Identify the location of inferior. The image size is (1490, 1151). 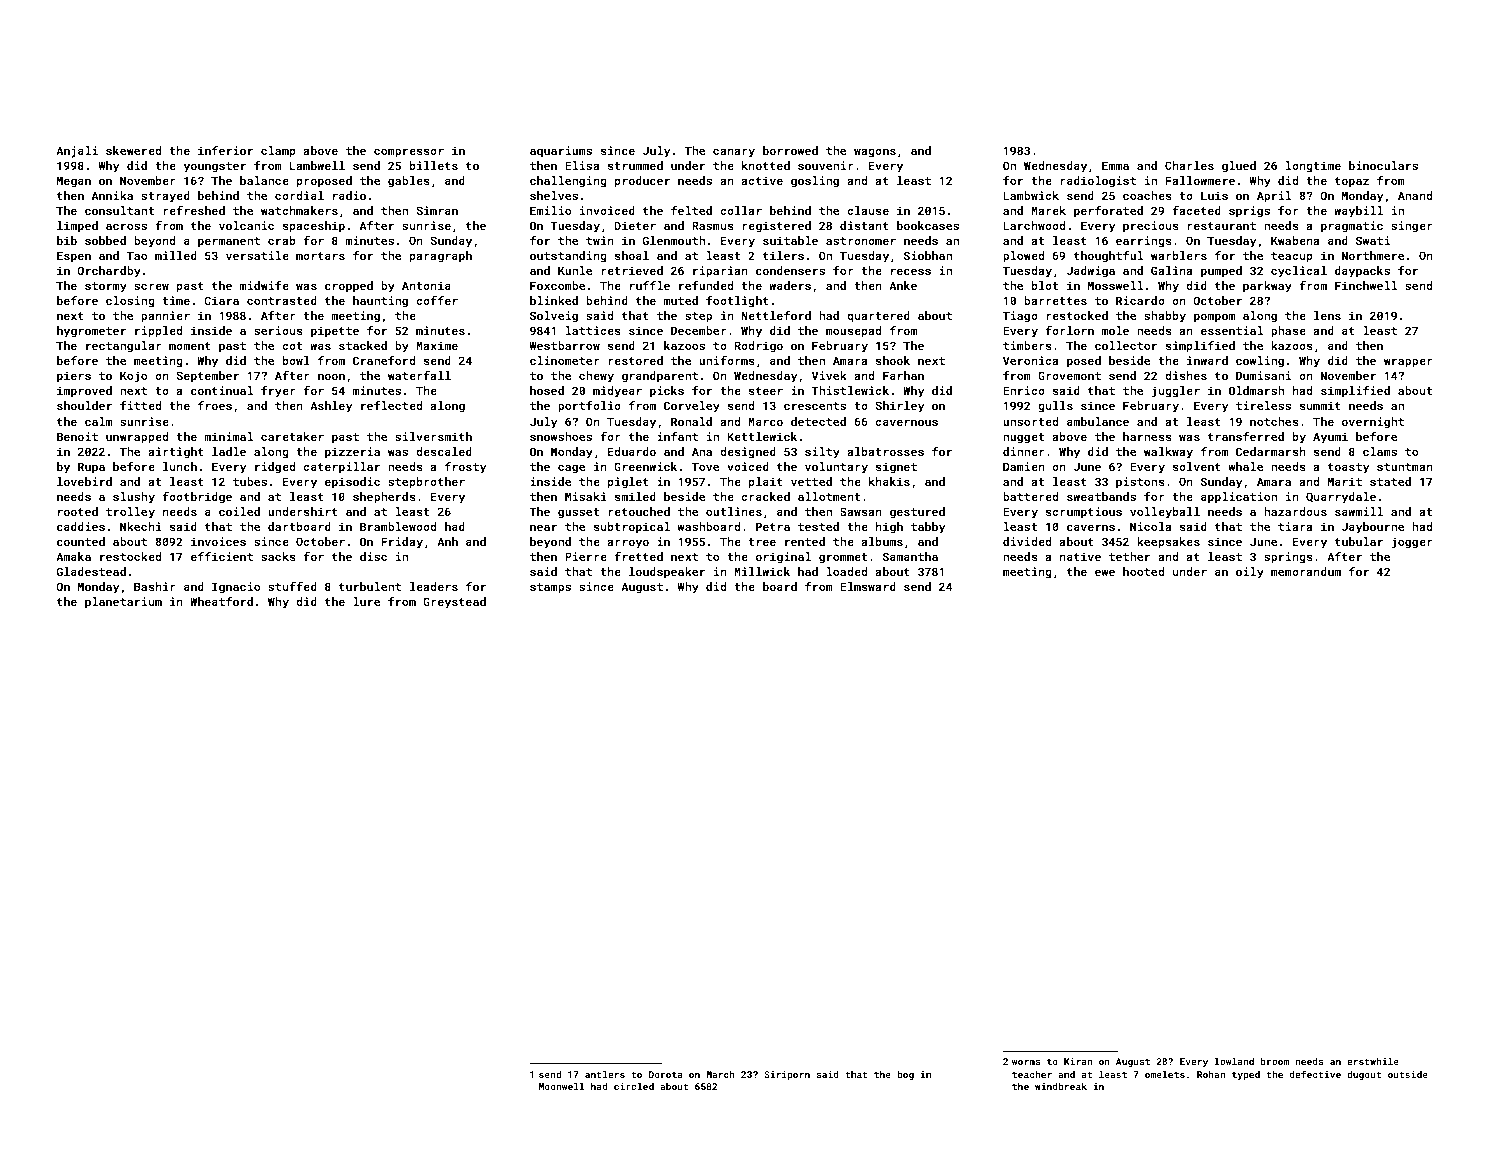
(225, 150).
